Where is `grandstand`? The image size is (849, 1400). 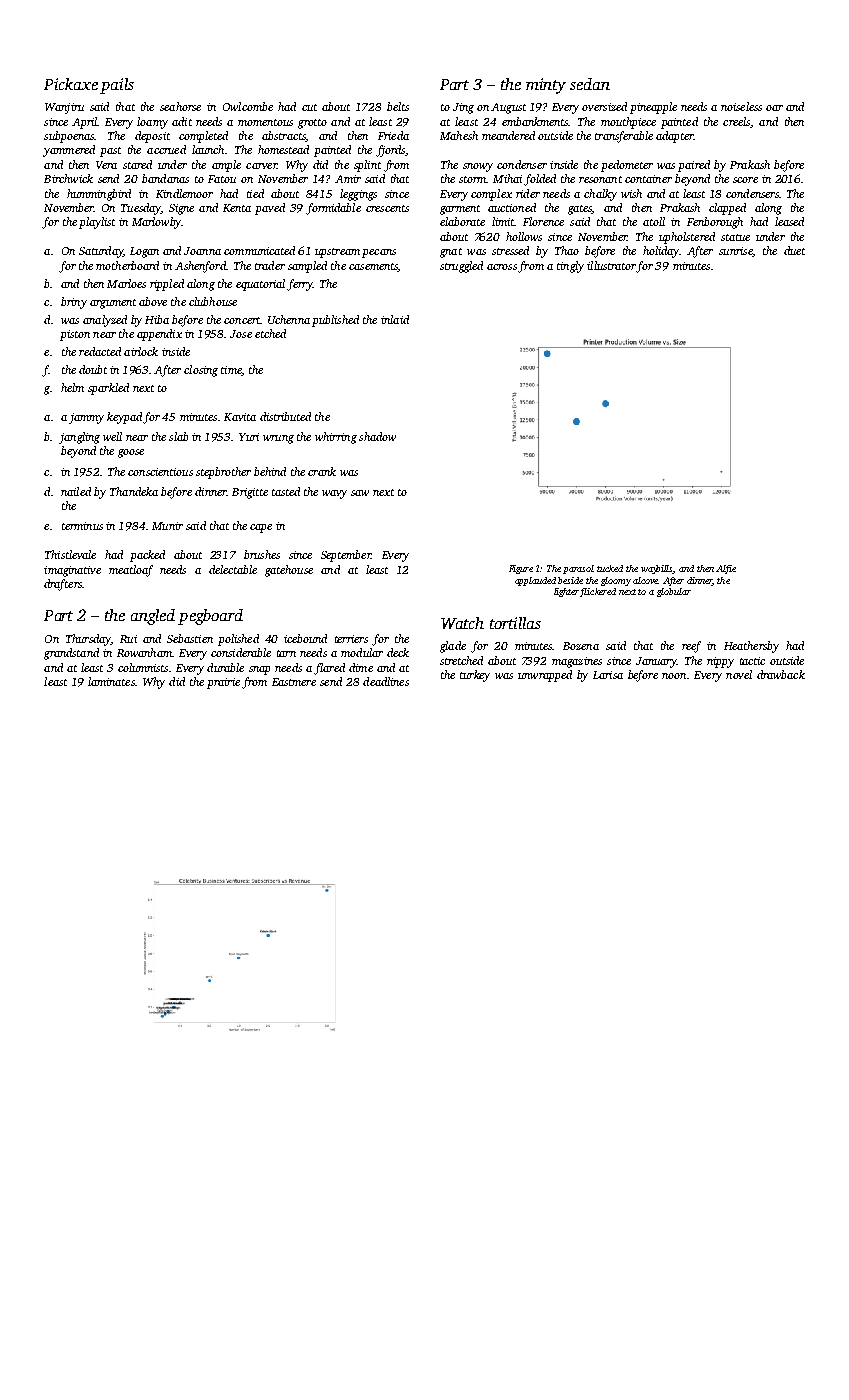 grandstand is located at coordinates (71, 654).
